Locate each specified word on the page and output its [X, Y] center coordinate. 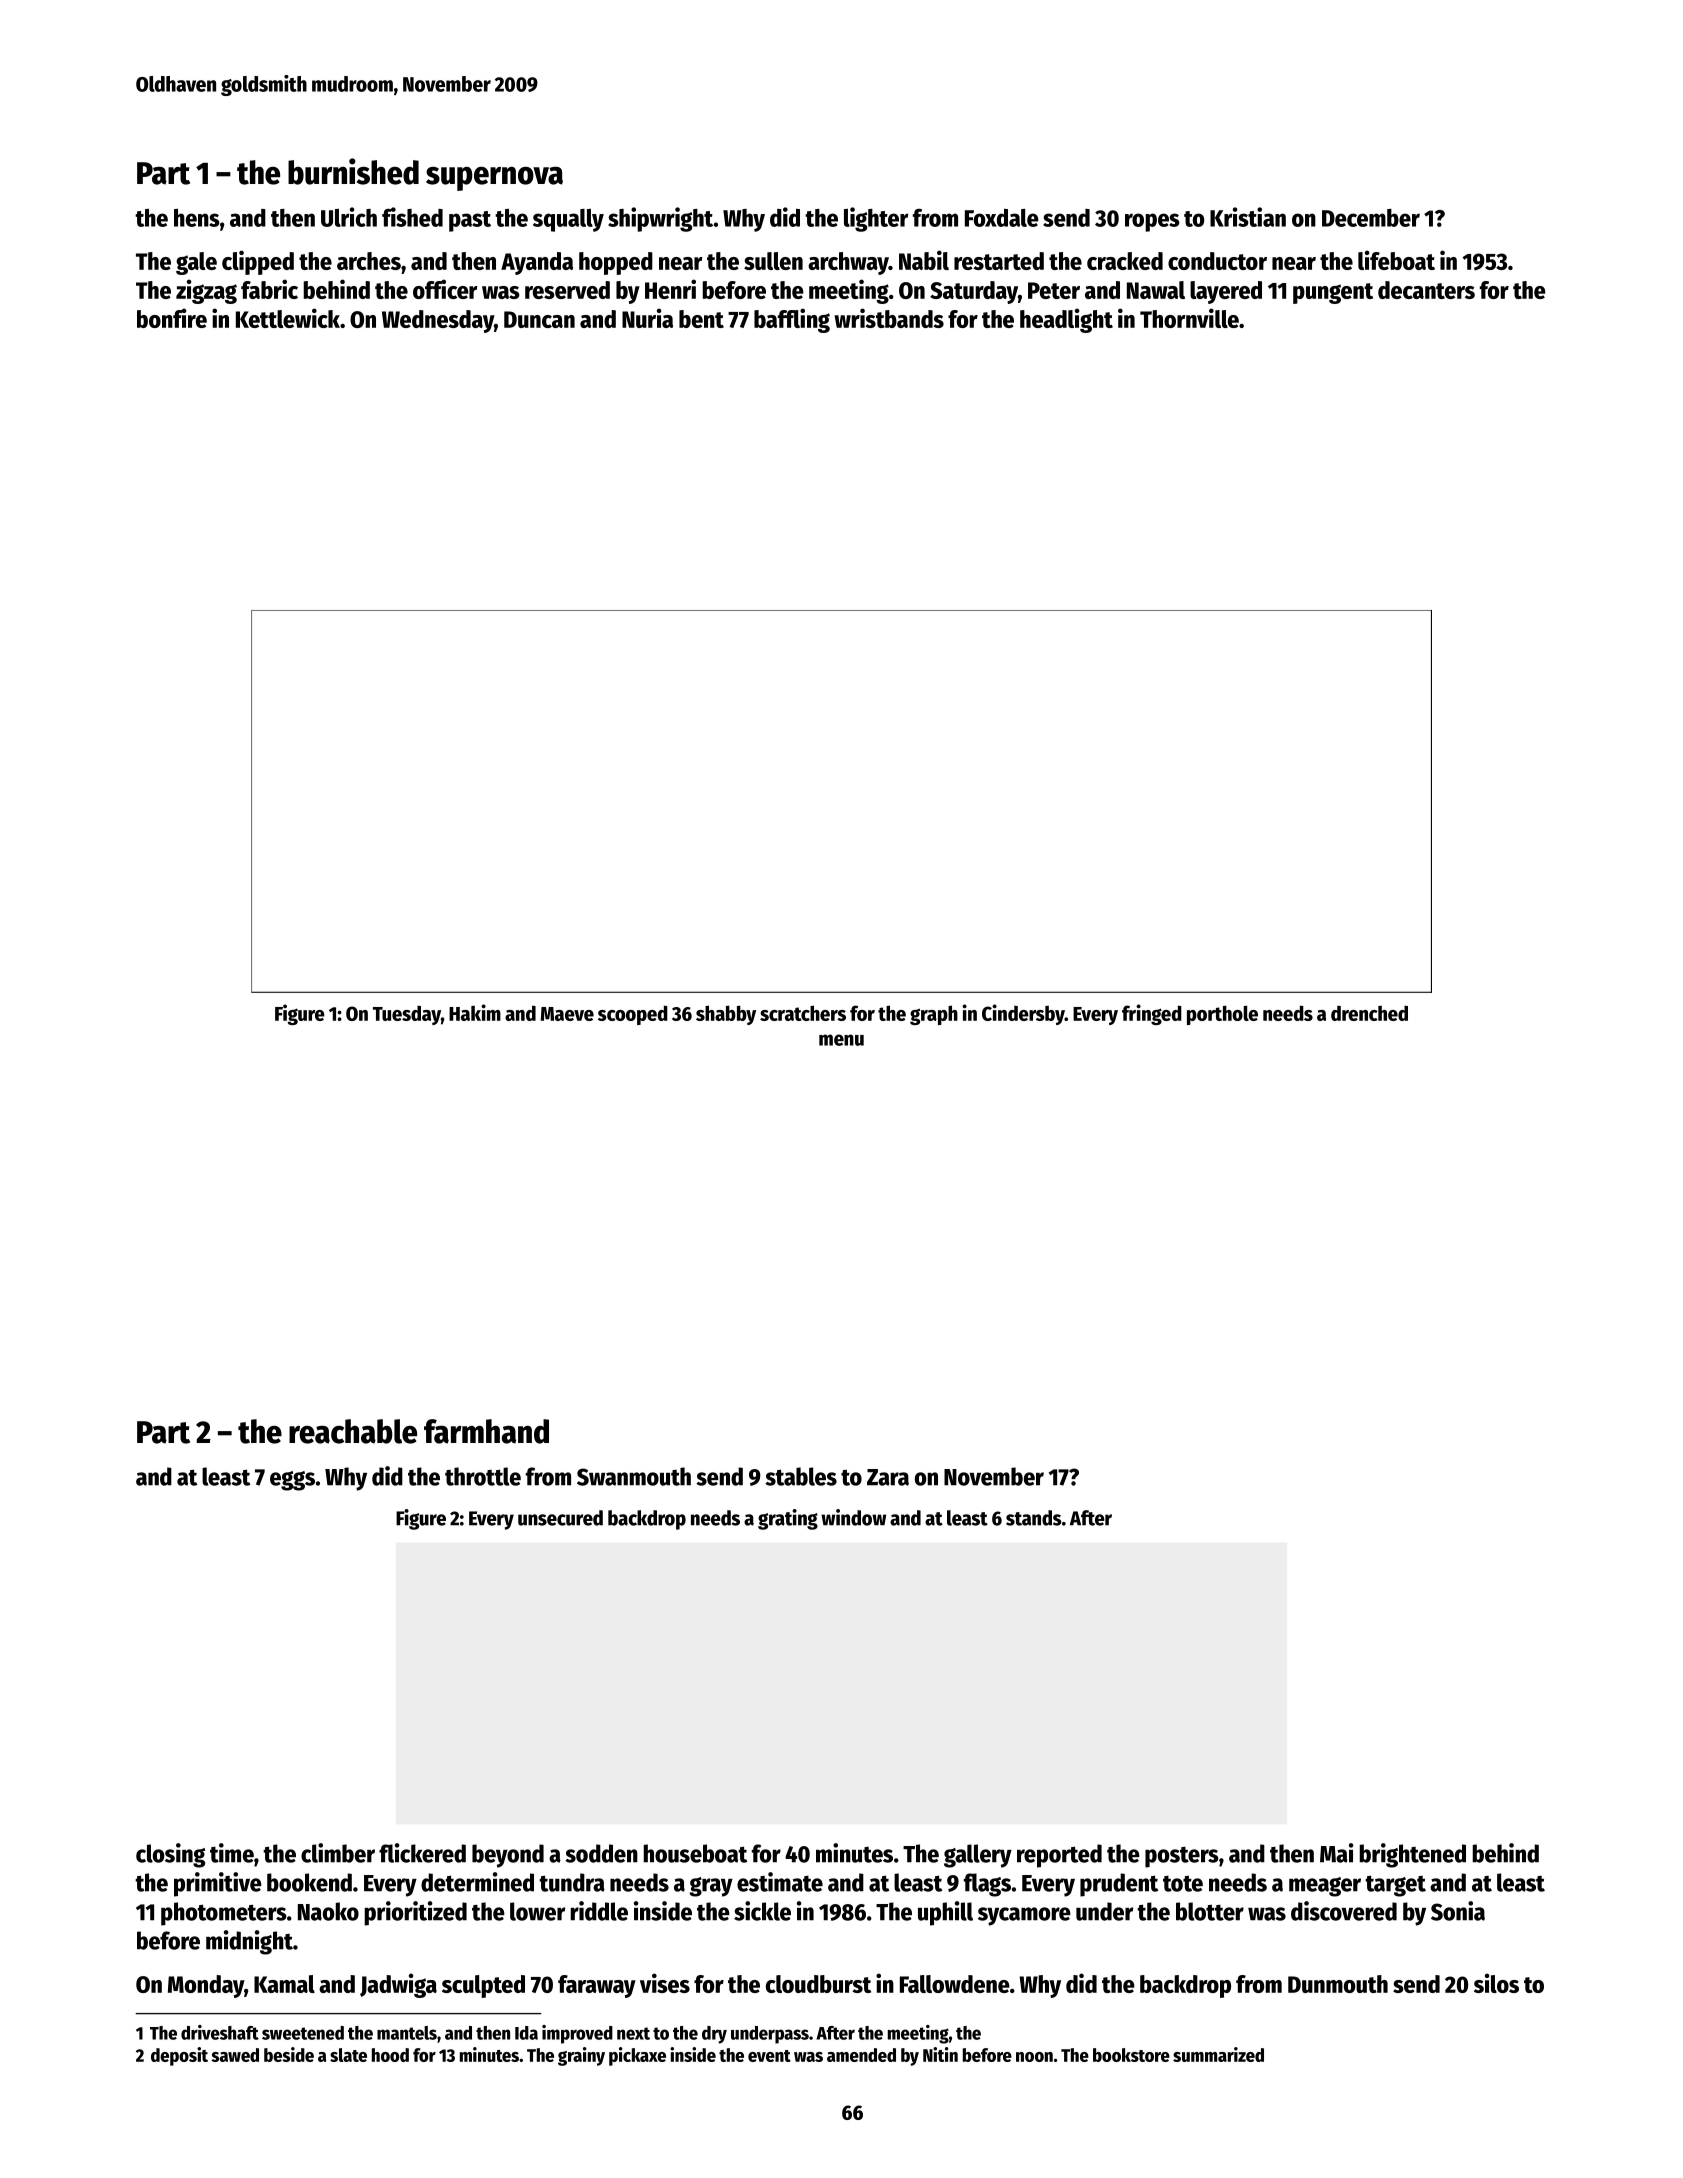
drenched [1369, 1013]
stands [1033, 1518]
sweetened [303, 2033]
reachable [353, 1431]
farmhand [486, 1431]
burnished [353, 171]
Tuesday [407, 1015]
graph [934, 1015]
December [1371, 218]
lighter [876, 219]
